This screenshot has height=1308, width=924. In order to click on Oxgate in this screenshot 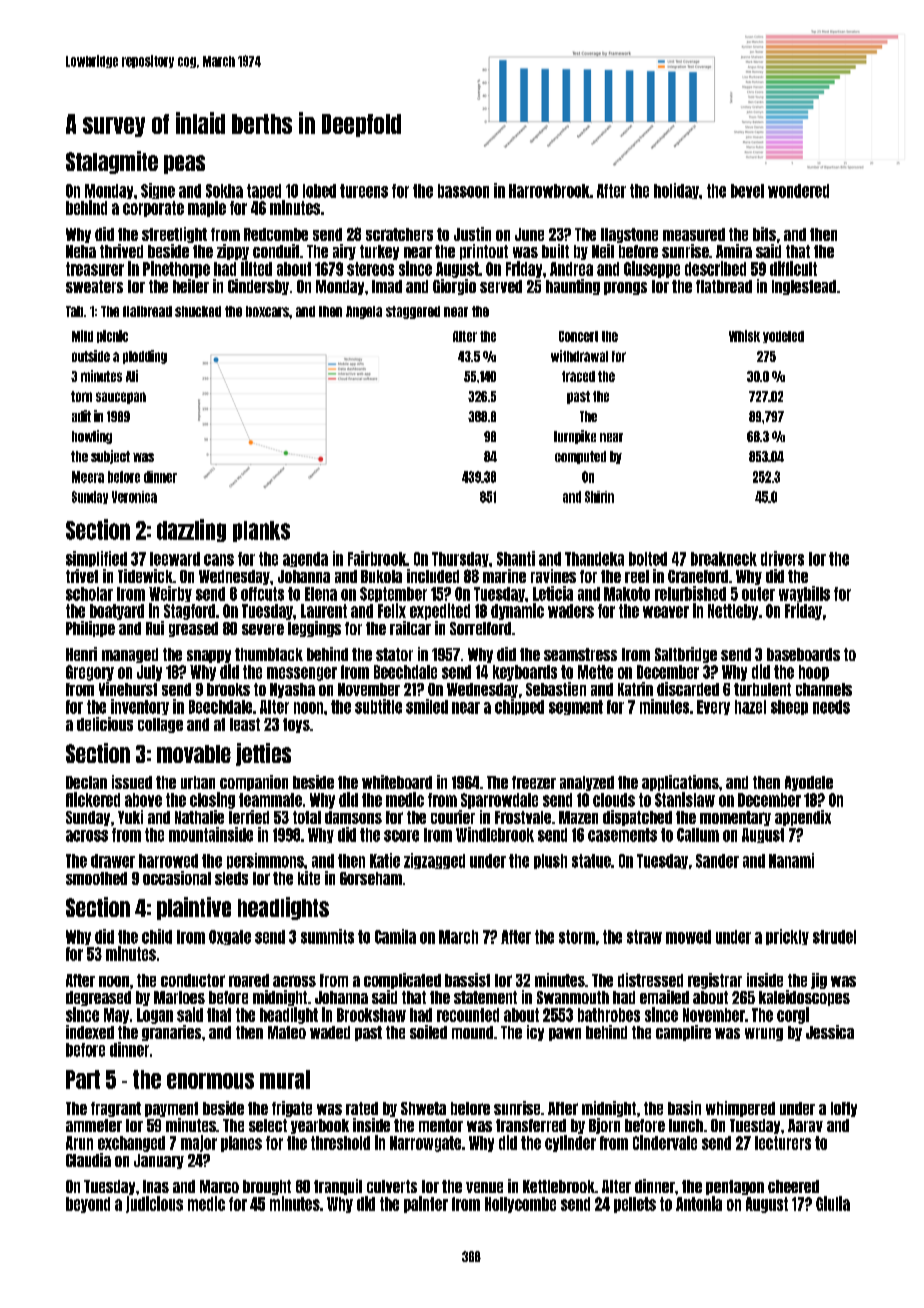, I will do `click(230, 937)`.
